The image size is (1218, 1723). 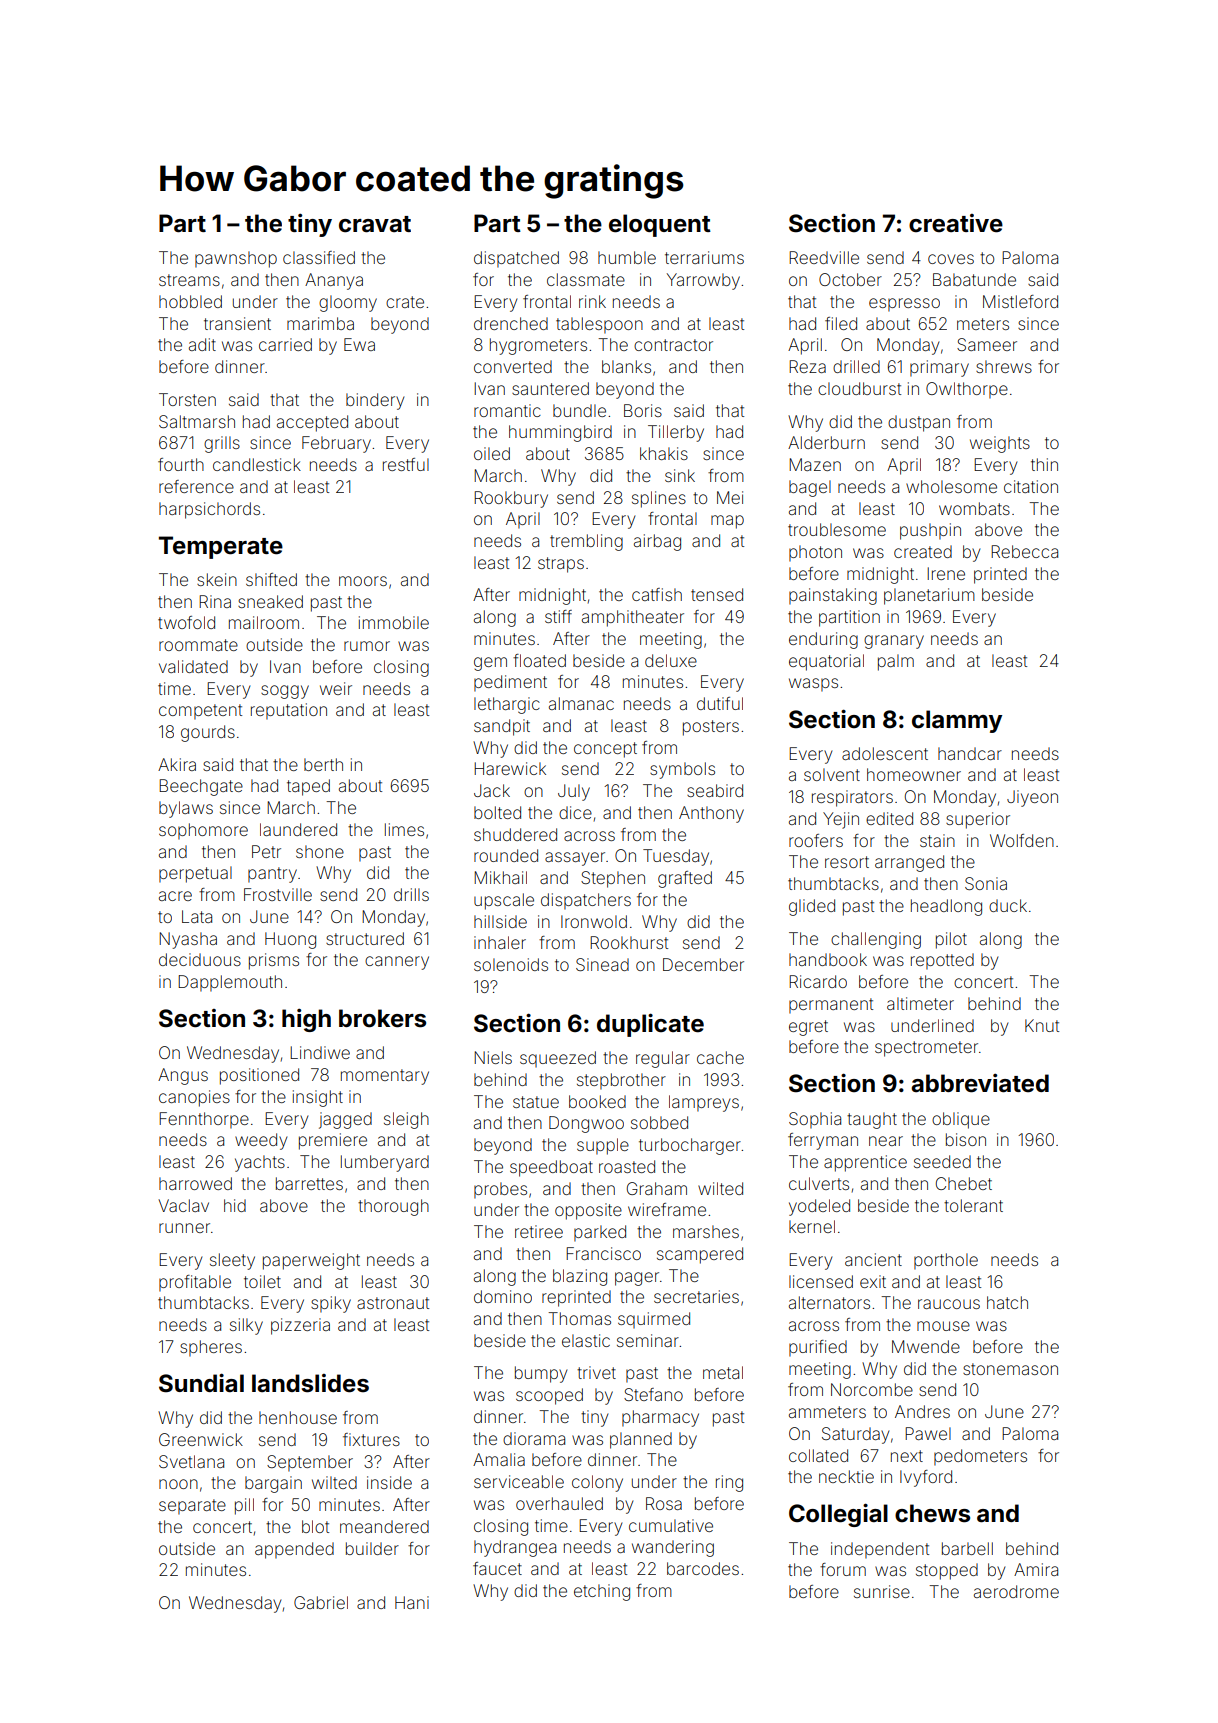 What do you see at coordinates (375, 224) in the page?
I see `cravat` at bounding box center [375, 224].
